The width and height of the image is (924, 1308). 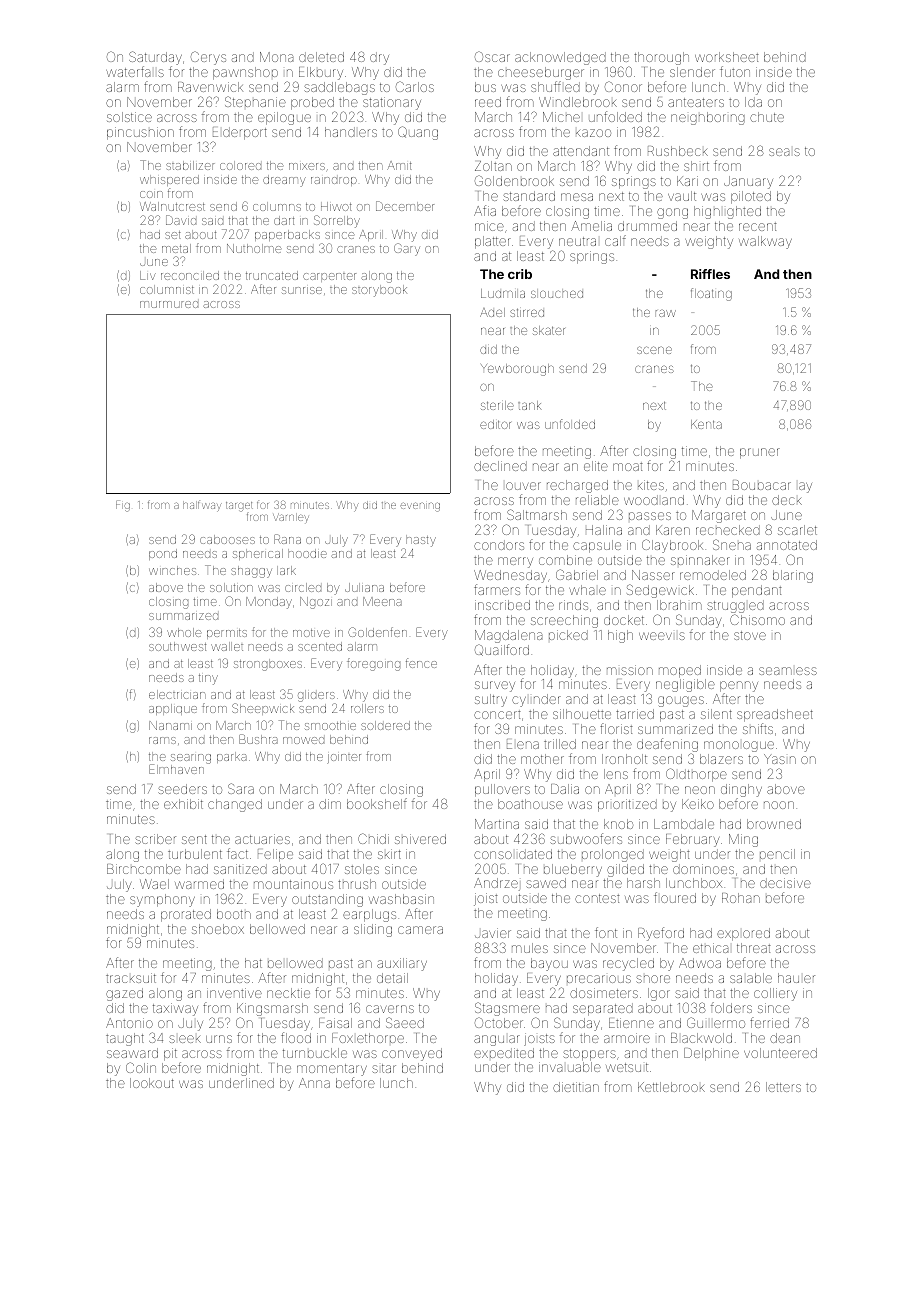 What do you see at coordinates (784, 152) in the image?
I see `seals` at bounding box center [784, 152].
